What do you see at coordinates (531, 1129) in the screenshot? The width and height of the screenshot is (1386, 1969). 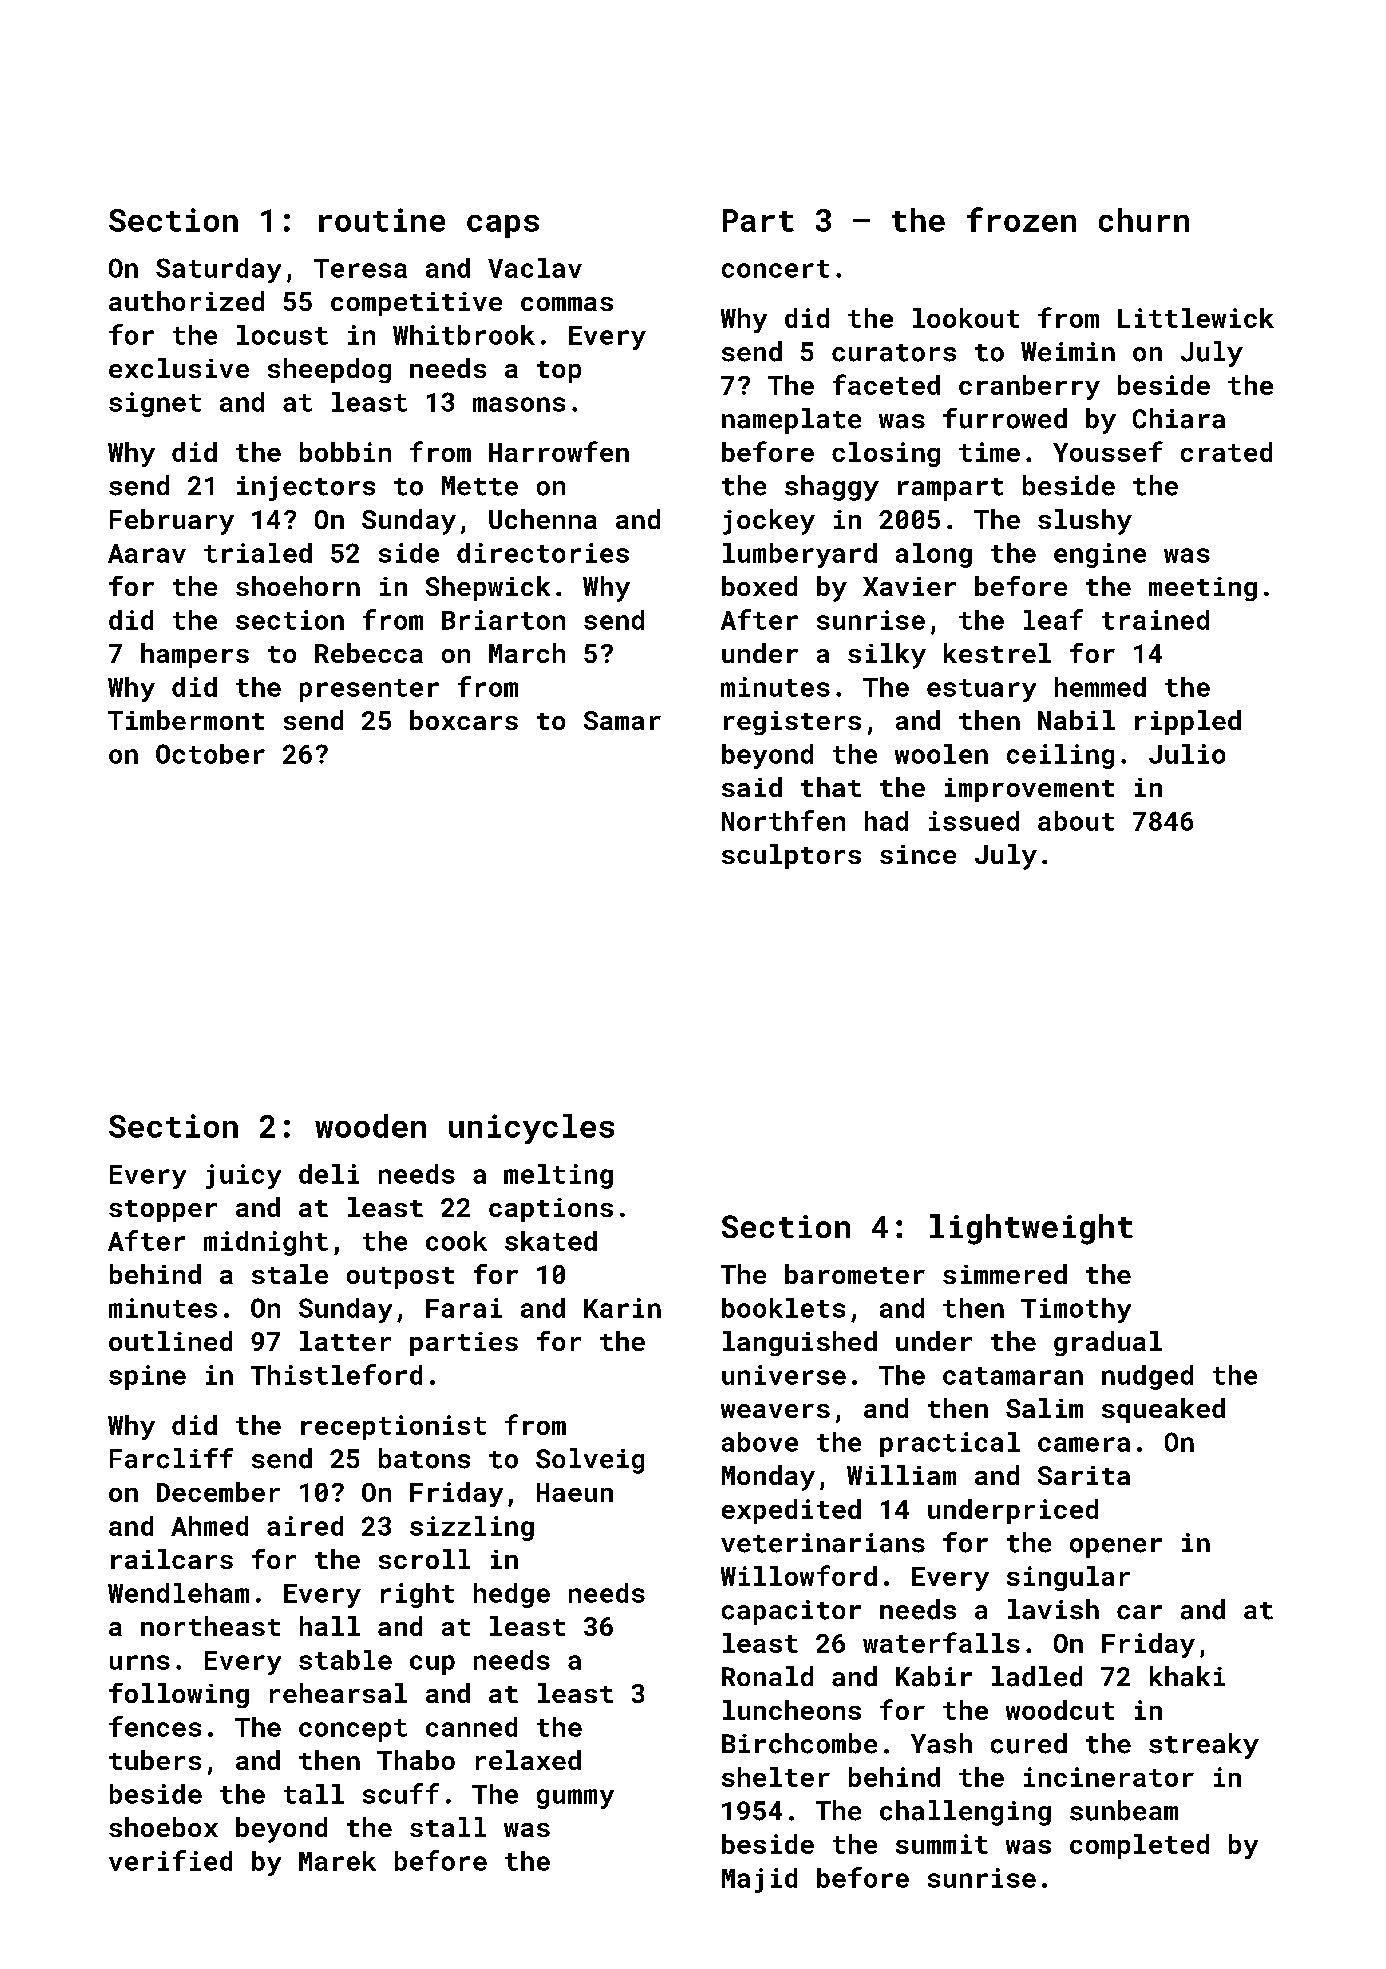 I see `unicycles` at bounding box center [531, 1129].
